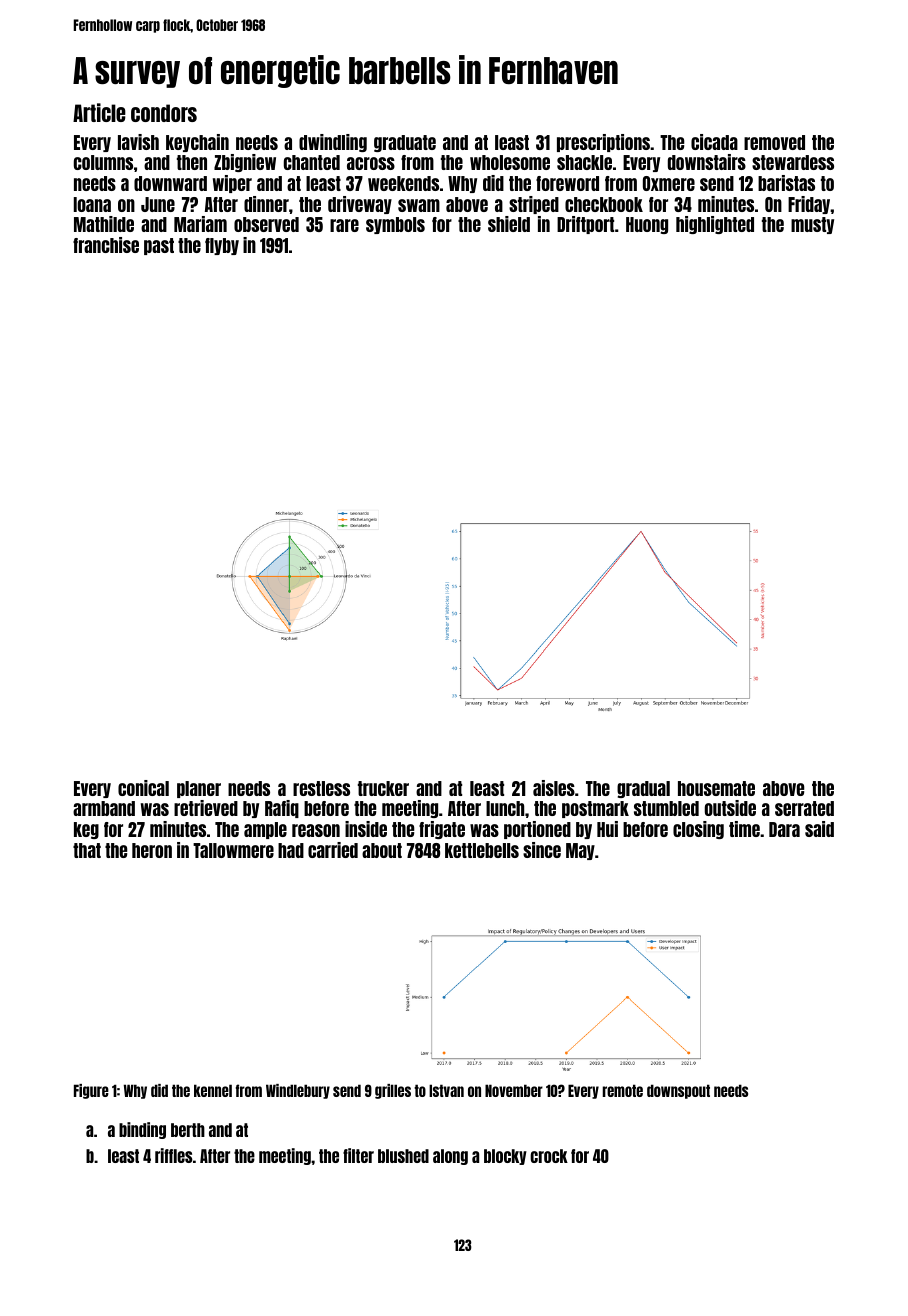 The width and height of the screenshot is (908, 1316). I want to click on stewardess, so click(793, 162).
